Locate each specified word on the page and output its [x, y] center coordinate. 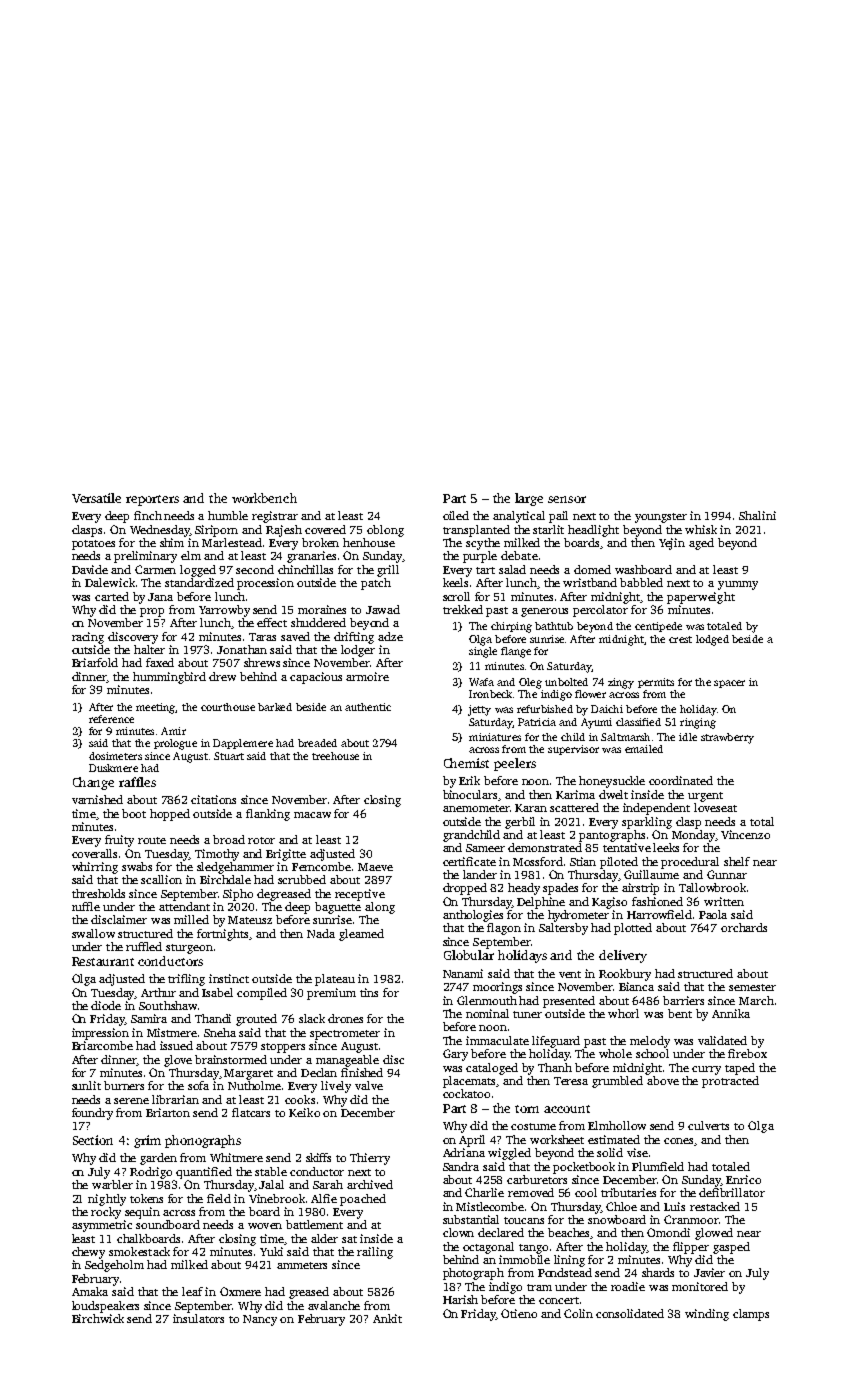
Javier [709, 1272]
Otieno [519, 1313]
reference [111, 719]
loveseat [715, 807]
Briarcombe [102, 1045]
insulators [198, 1318]
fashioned [657, 901]
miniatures [495, 737]
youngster [661, 518]
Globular [469, 955]
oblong [385, 531]
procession [265, 584]
